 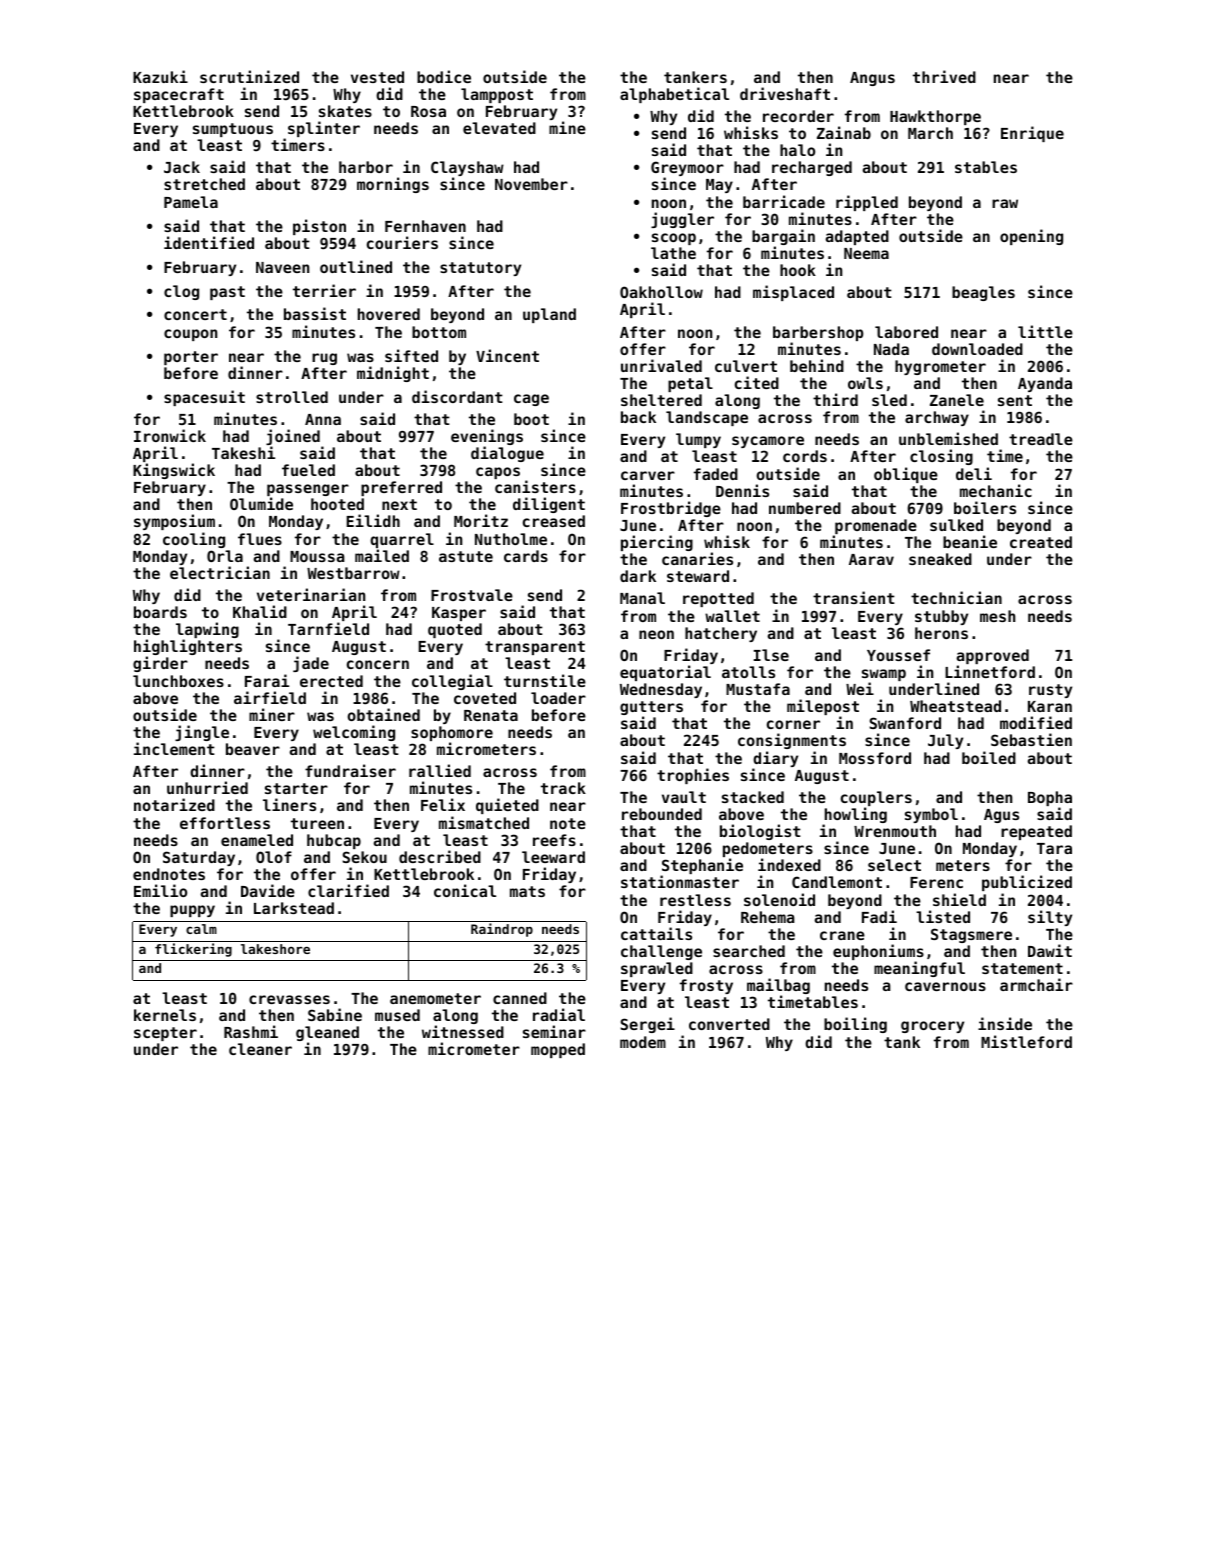 I want to click on Olof, so click(x=274, y=857).
